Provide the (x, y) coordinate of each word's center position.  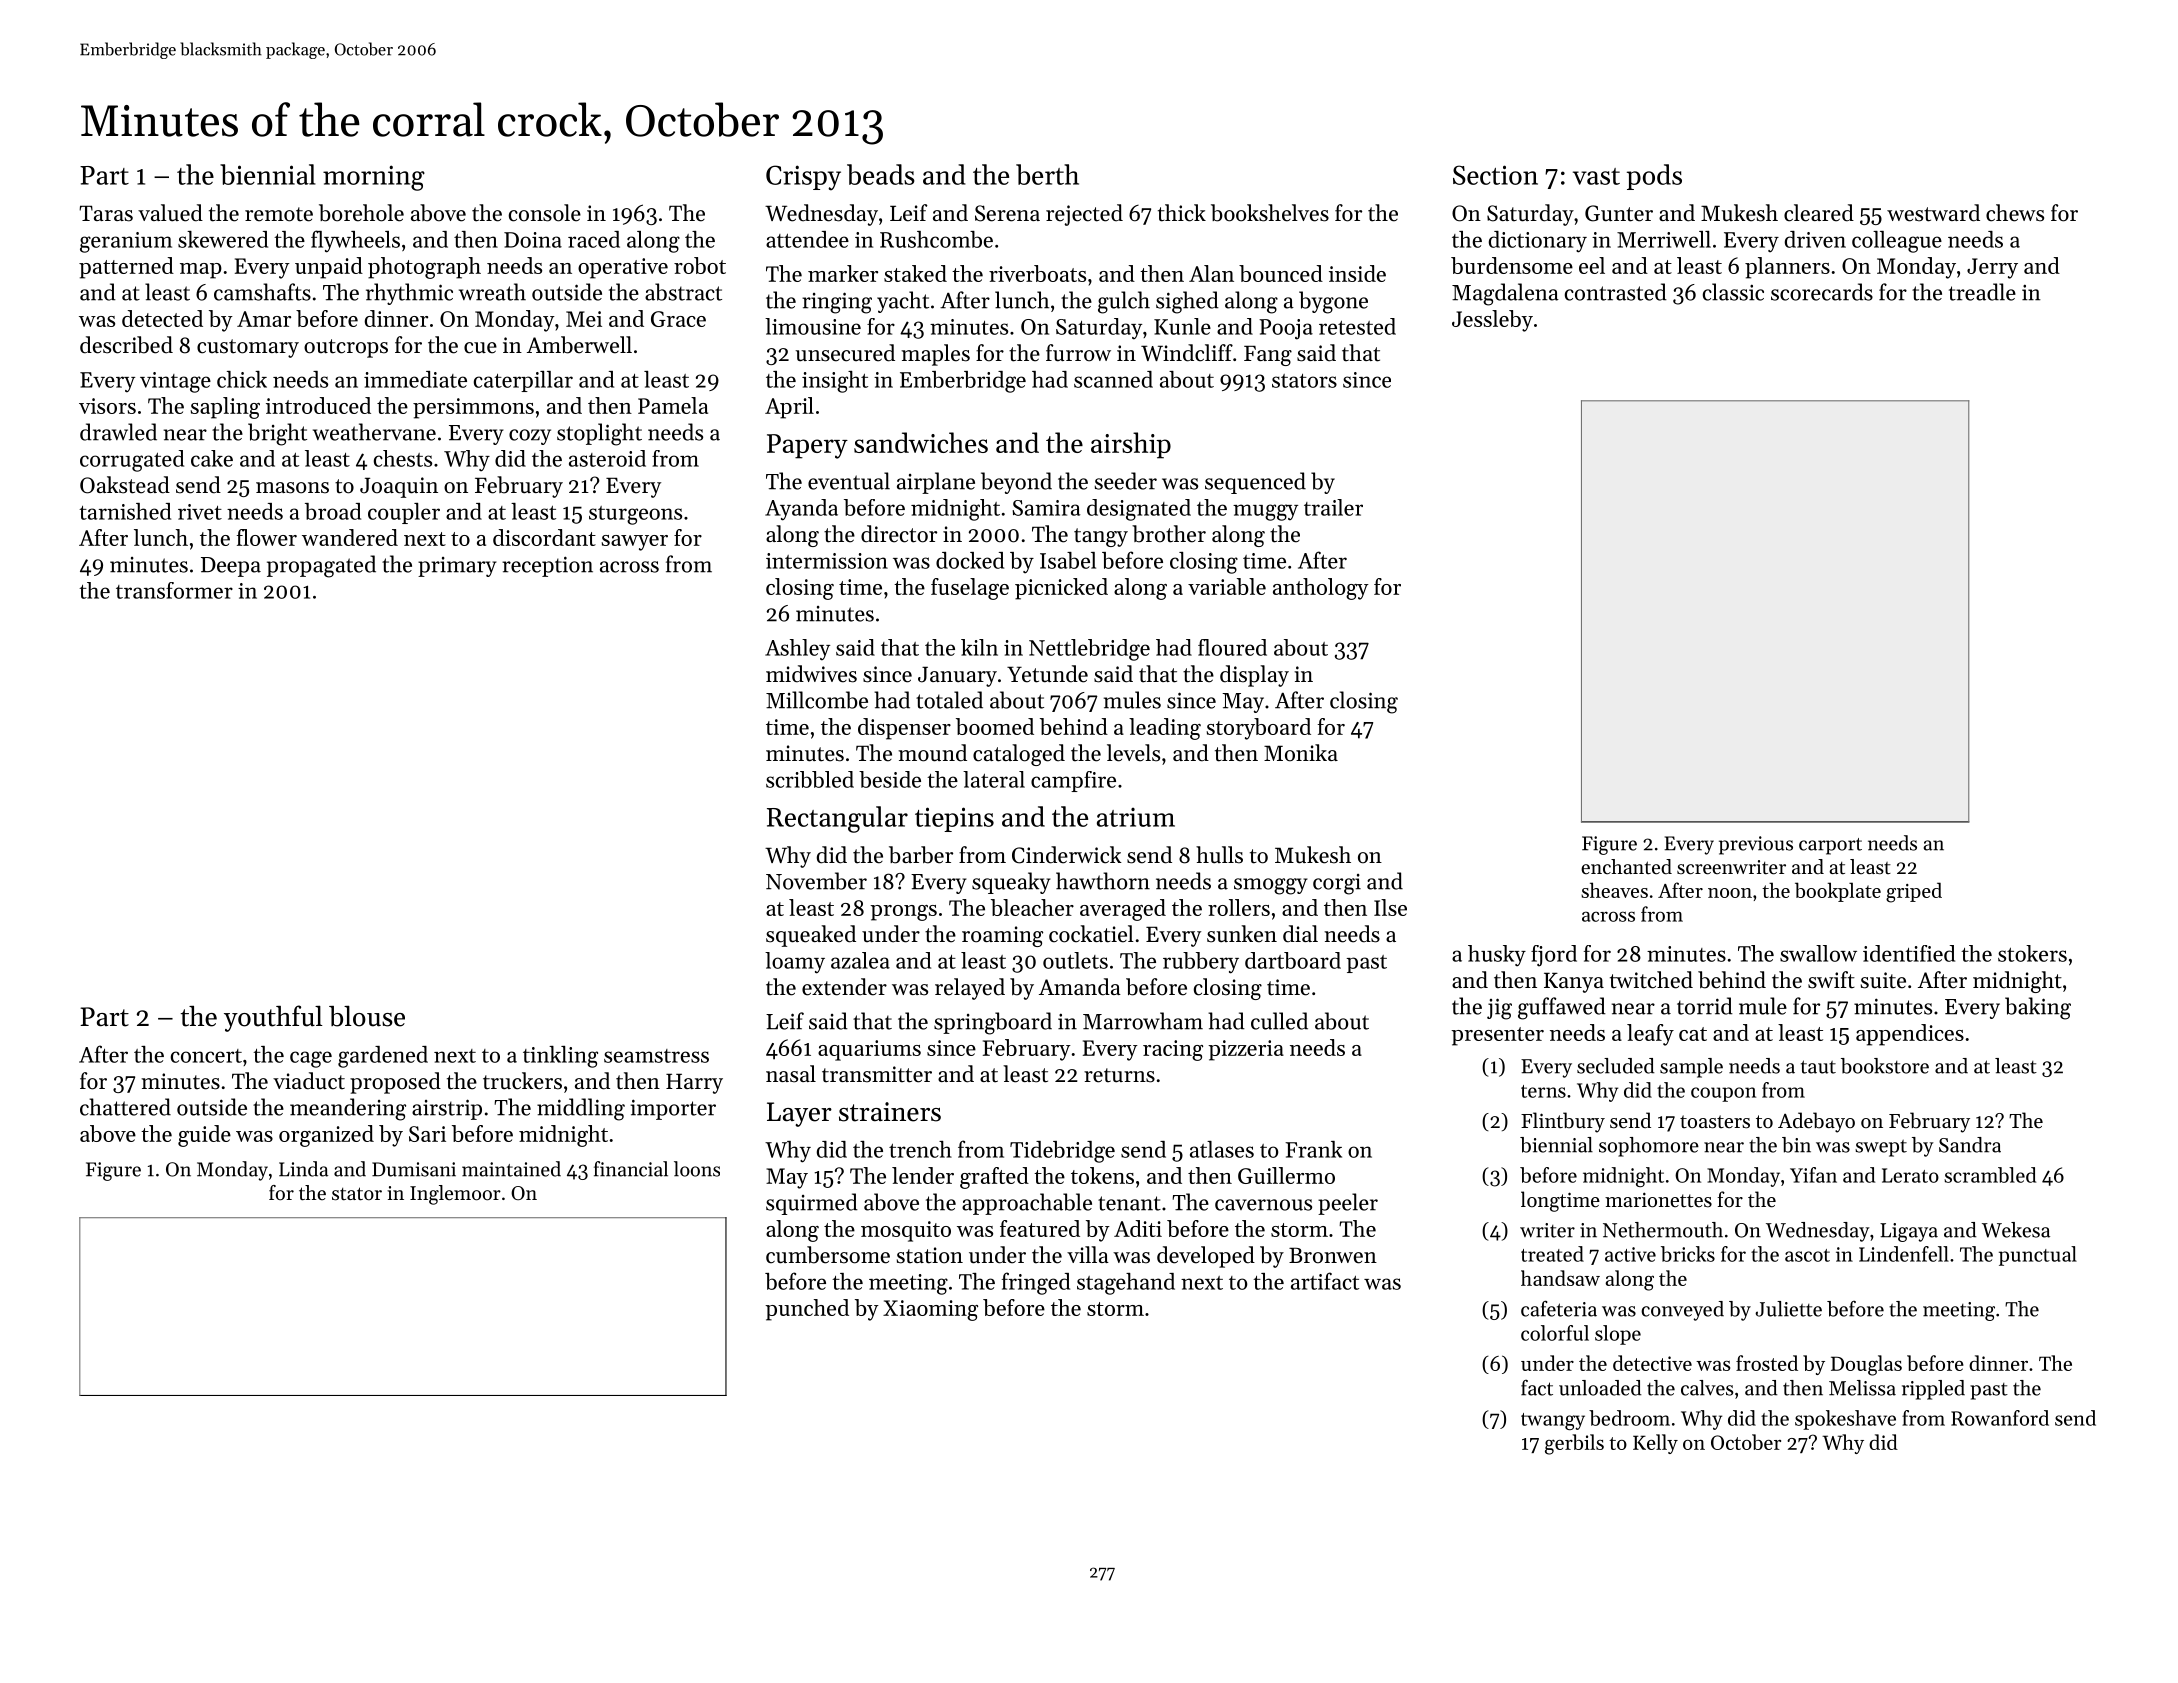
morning (374, 178)
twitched (1651, 980)
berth (1047, 174)
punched (807, 1310)
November (816, 881)
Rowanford (2000, 1418)
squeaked (811, 936)
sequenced (1255, 483)
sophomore (1649, 1147)
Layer (799, 1114)
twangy (1553, 1421)
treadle (1982, 292)
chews (2015, 213)
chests (403, 458)
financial (631, 1169)
